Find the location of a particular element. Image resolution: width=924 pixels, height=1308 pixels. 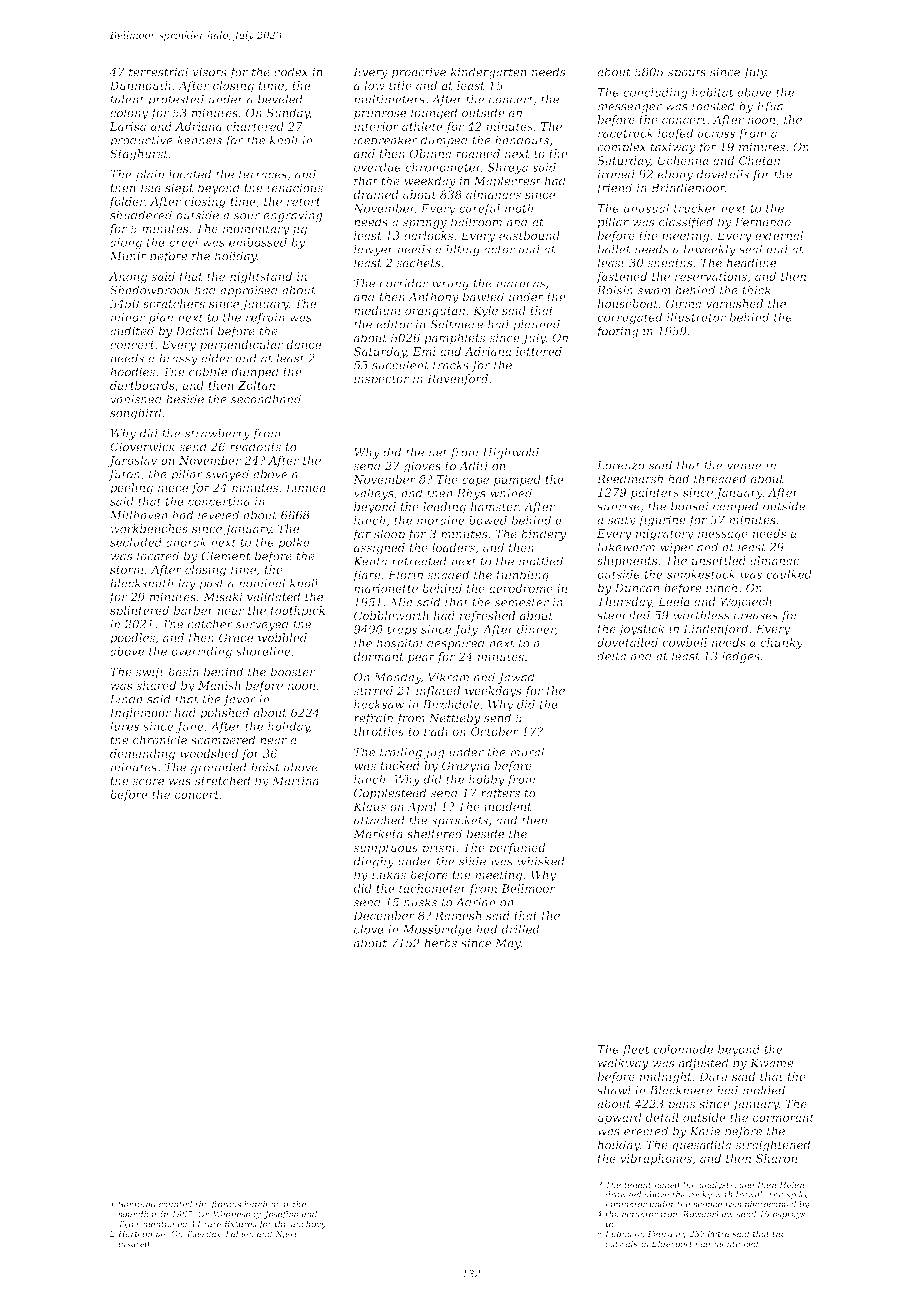

Lorenzo is located at coordinates (621, 465).
